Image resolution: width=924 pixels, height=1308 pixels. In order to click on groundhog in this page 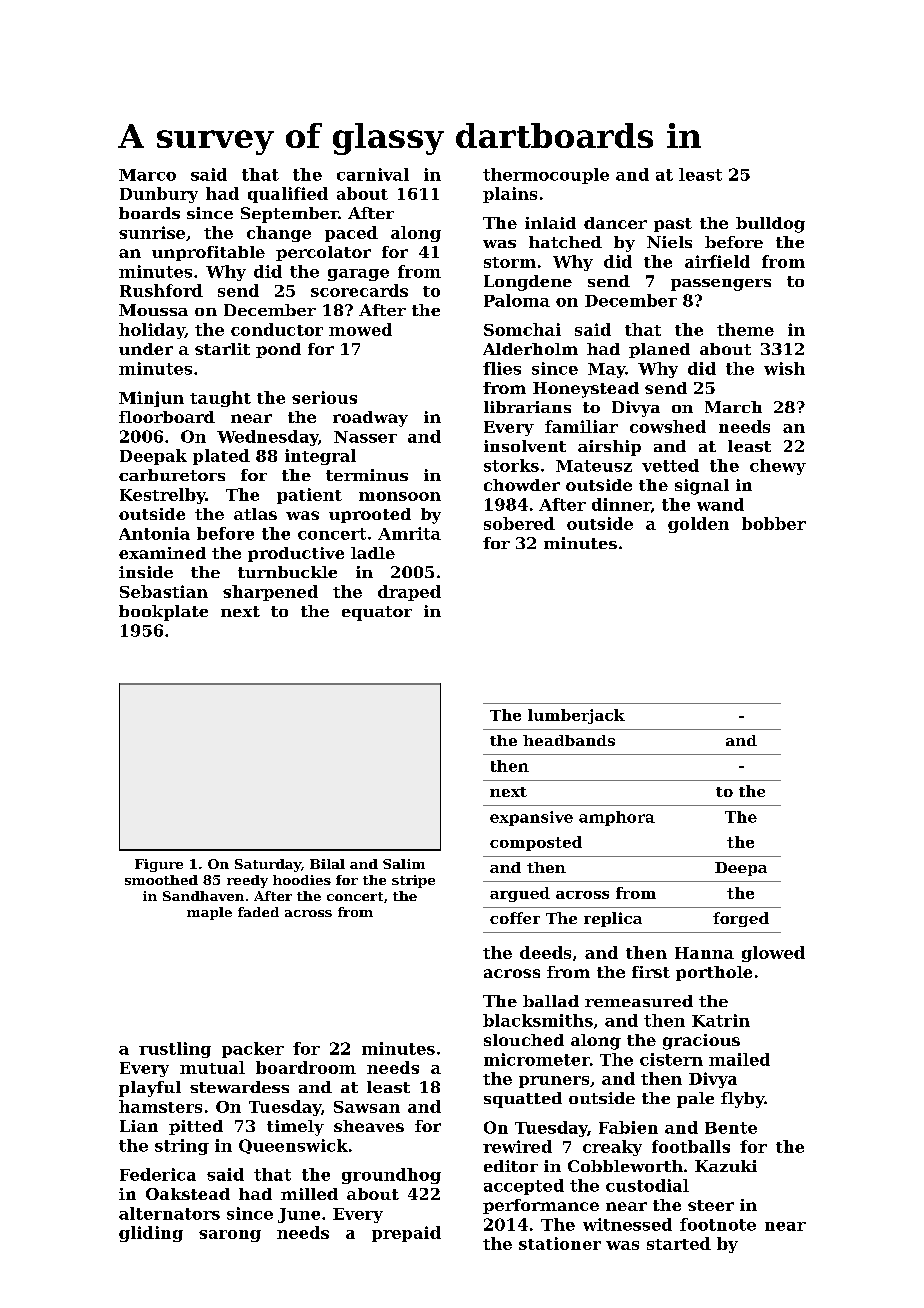, I will do `click(391, 1176)`.
